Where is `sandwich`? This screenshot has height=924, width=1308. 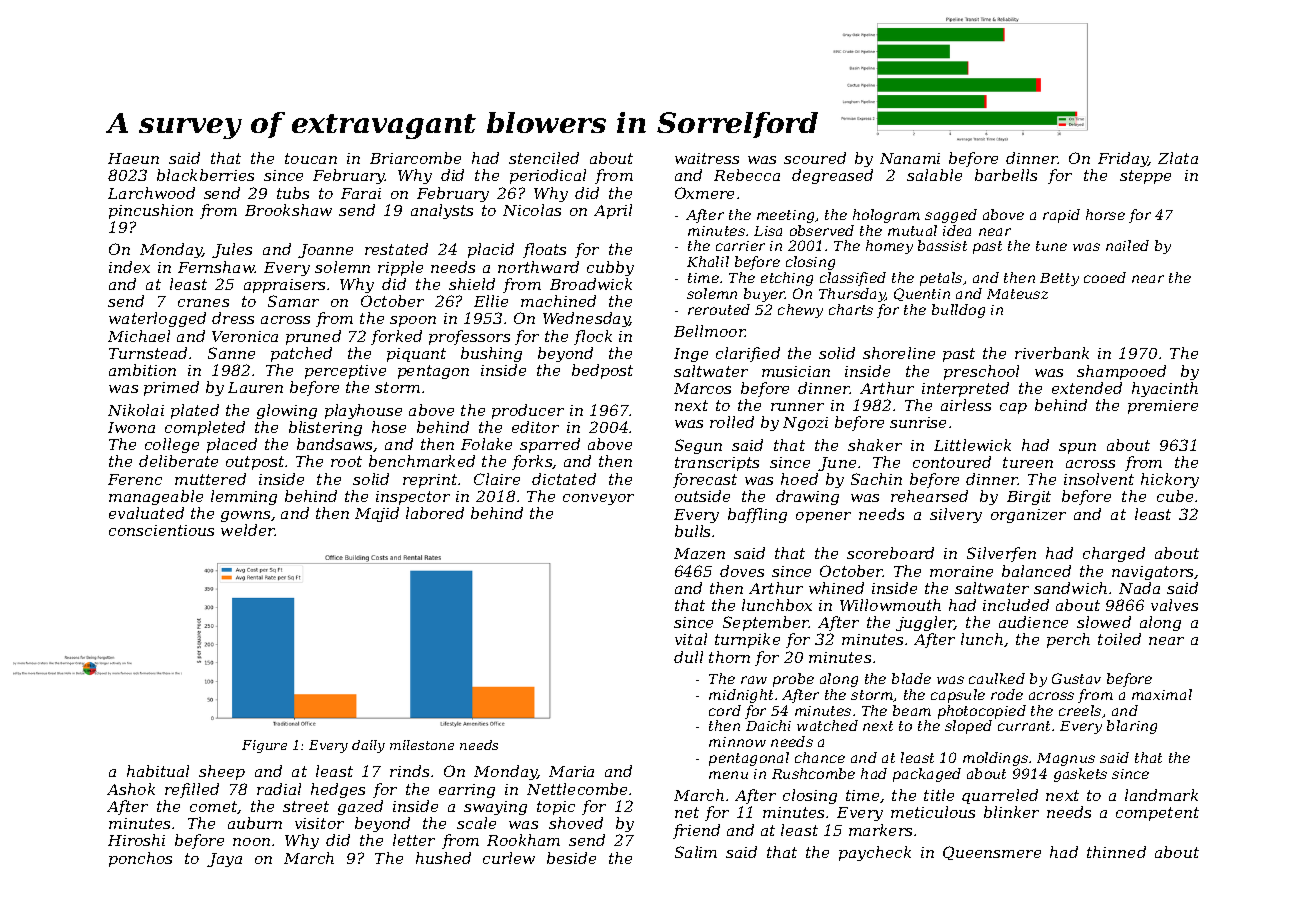
sandwich is located at coordinates (1070, 588).
